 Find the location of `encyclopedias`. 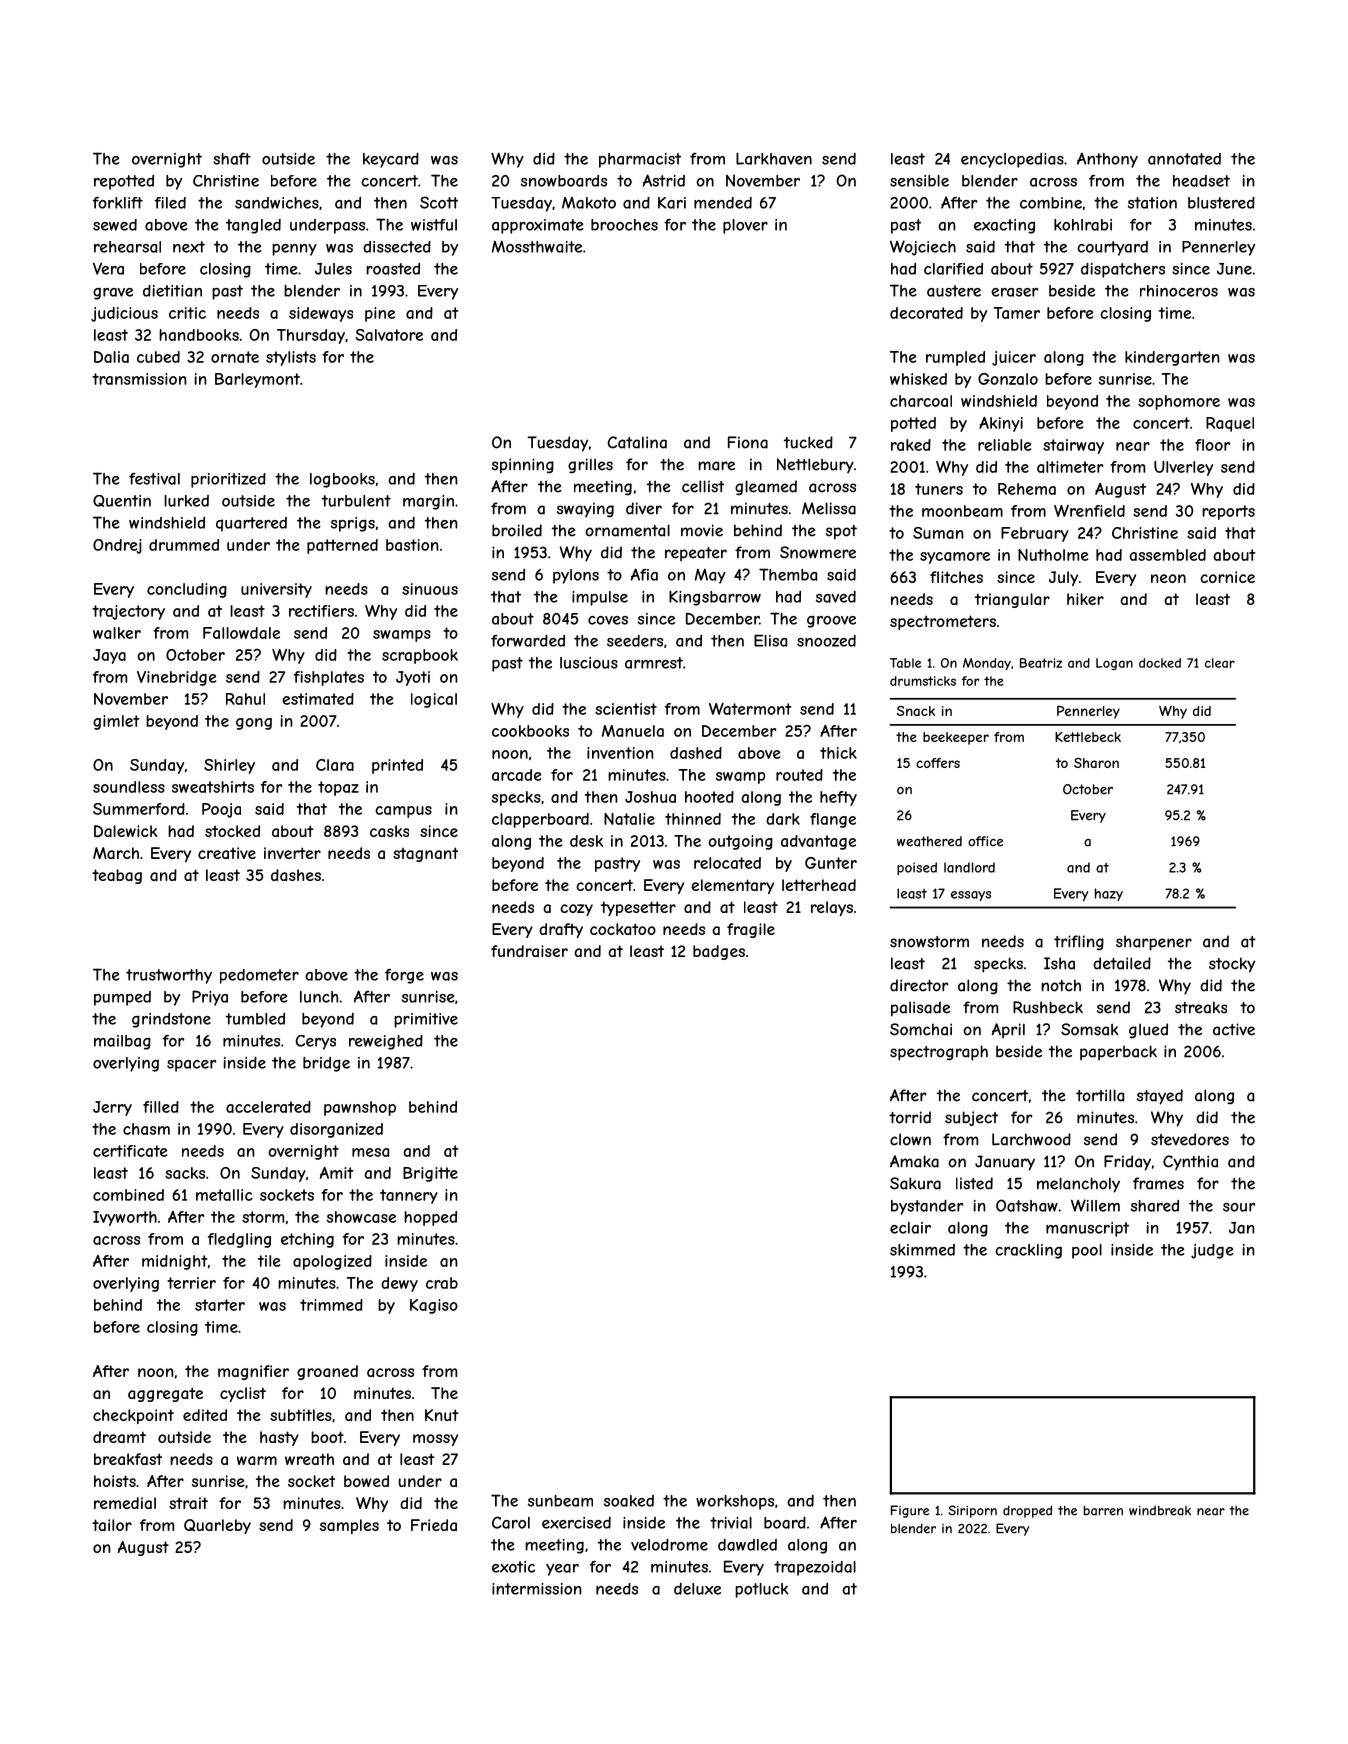

encyclopedias is located at coordinates (1012, 160).
